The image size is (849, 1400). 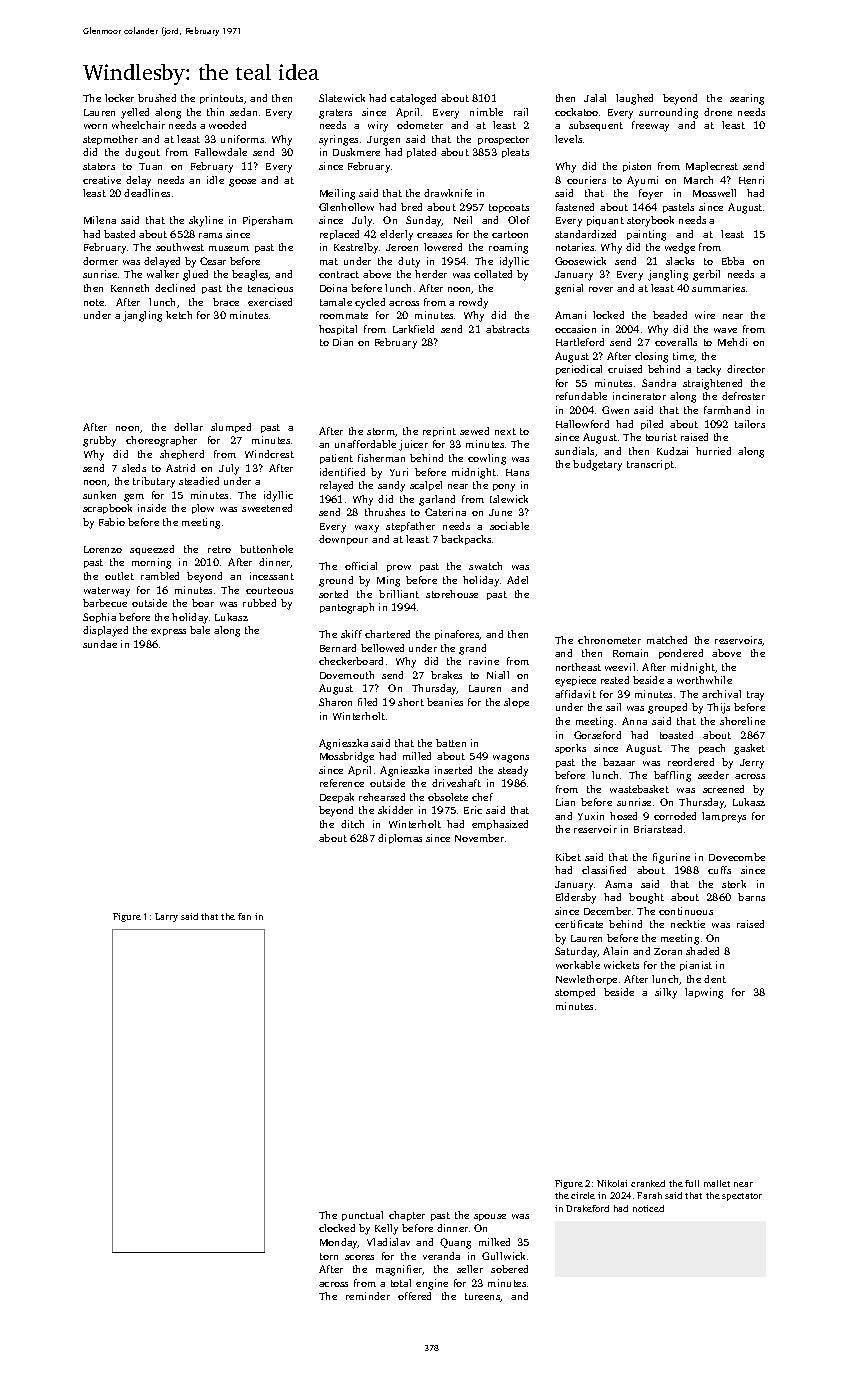 What do you see at coordinates (157, 98) in the screenshot?
I see `brushed` at bounding box center [157, 98].
